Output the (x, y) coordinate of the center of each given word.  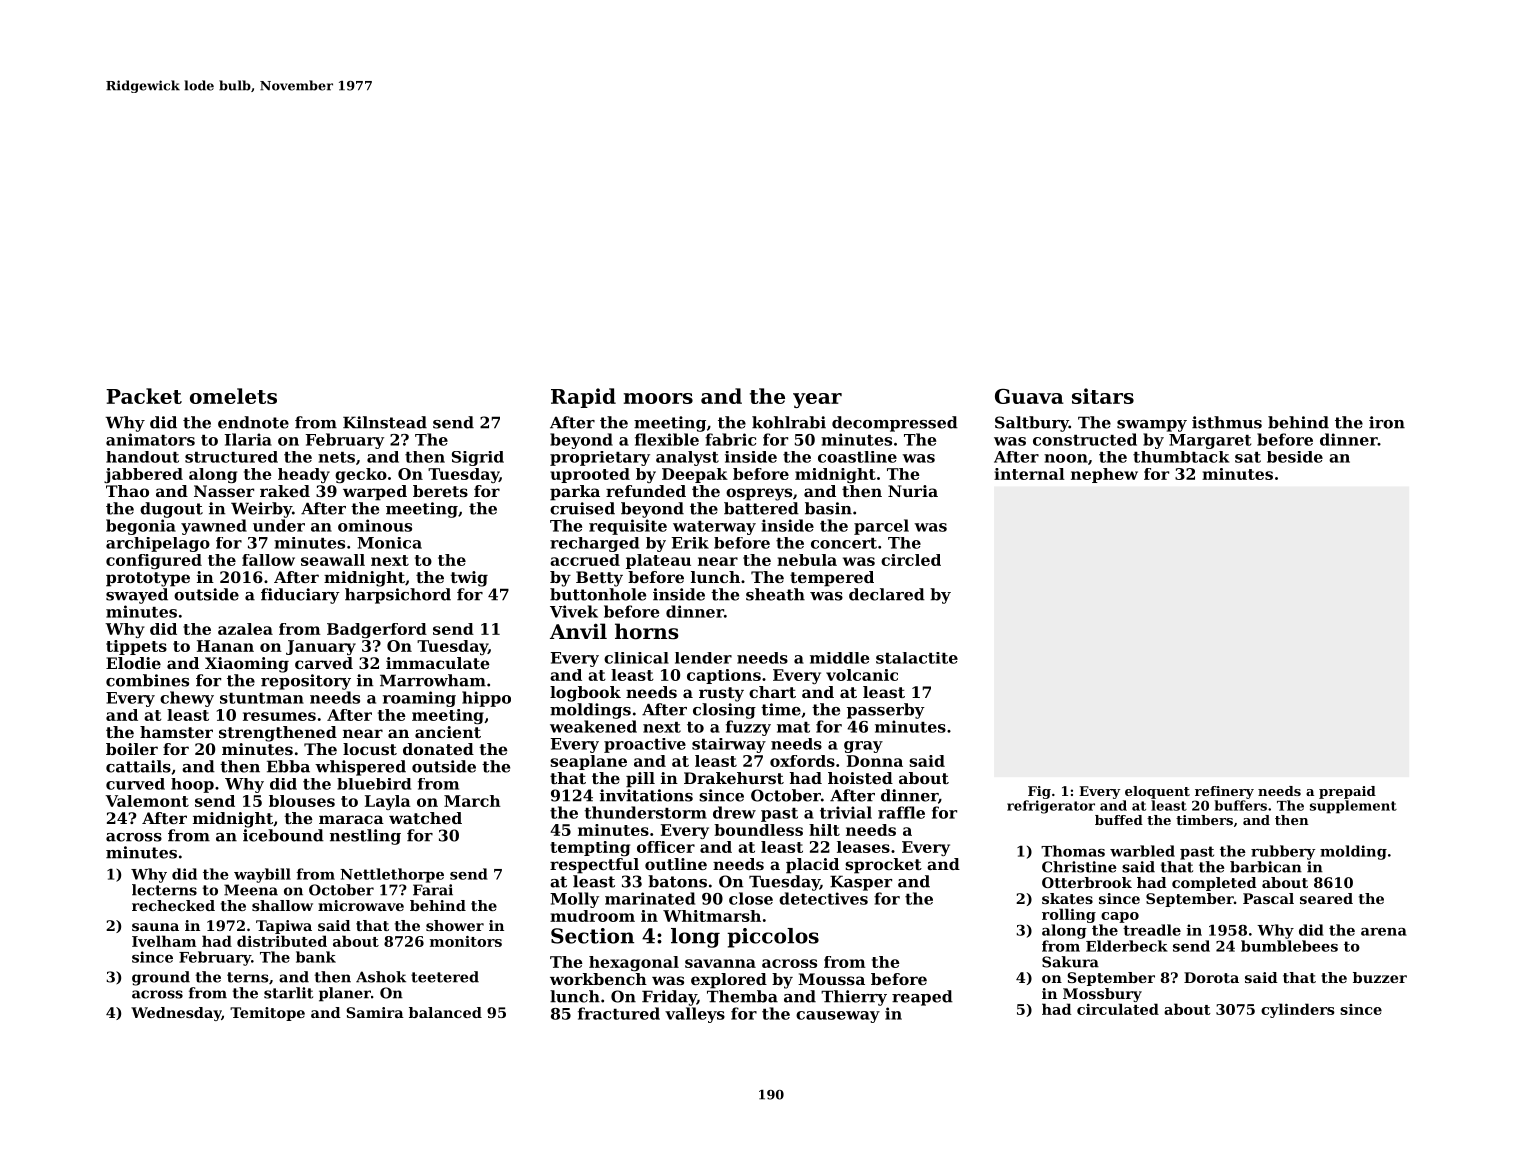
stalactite (917, 658)
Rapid (583, 398)
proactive (645, 745)
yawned (214, 527)
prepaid (1347, 792)
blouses (302, 801)
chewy (187, 699)
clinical (636, 658)
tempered (832, 579)
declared (887, 594)
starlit (288, 993)
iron (1387, 422)
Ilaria (248, 439)
